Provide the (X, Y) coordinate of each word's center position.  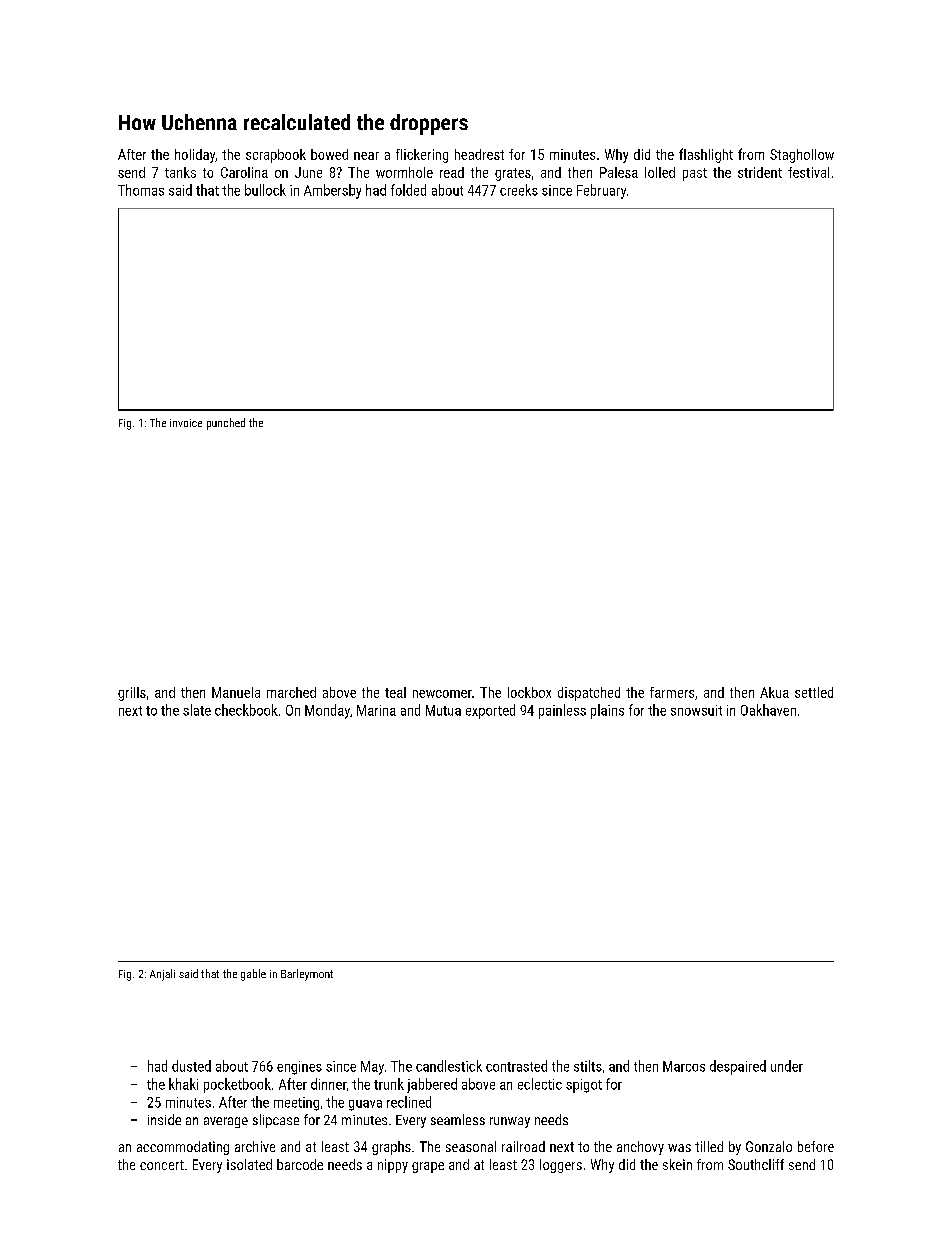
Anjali (162, 975)
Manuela (236, 692)
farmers (672, 692)
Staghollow (802, 156)
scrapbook (276, 156)
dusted (191, 1066)
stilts (588, 1066)
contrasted (516, 1066)
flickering (422, 156)
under (787, 1066)
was (679, 1148)
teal (395, 692)
